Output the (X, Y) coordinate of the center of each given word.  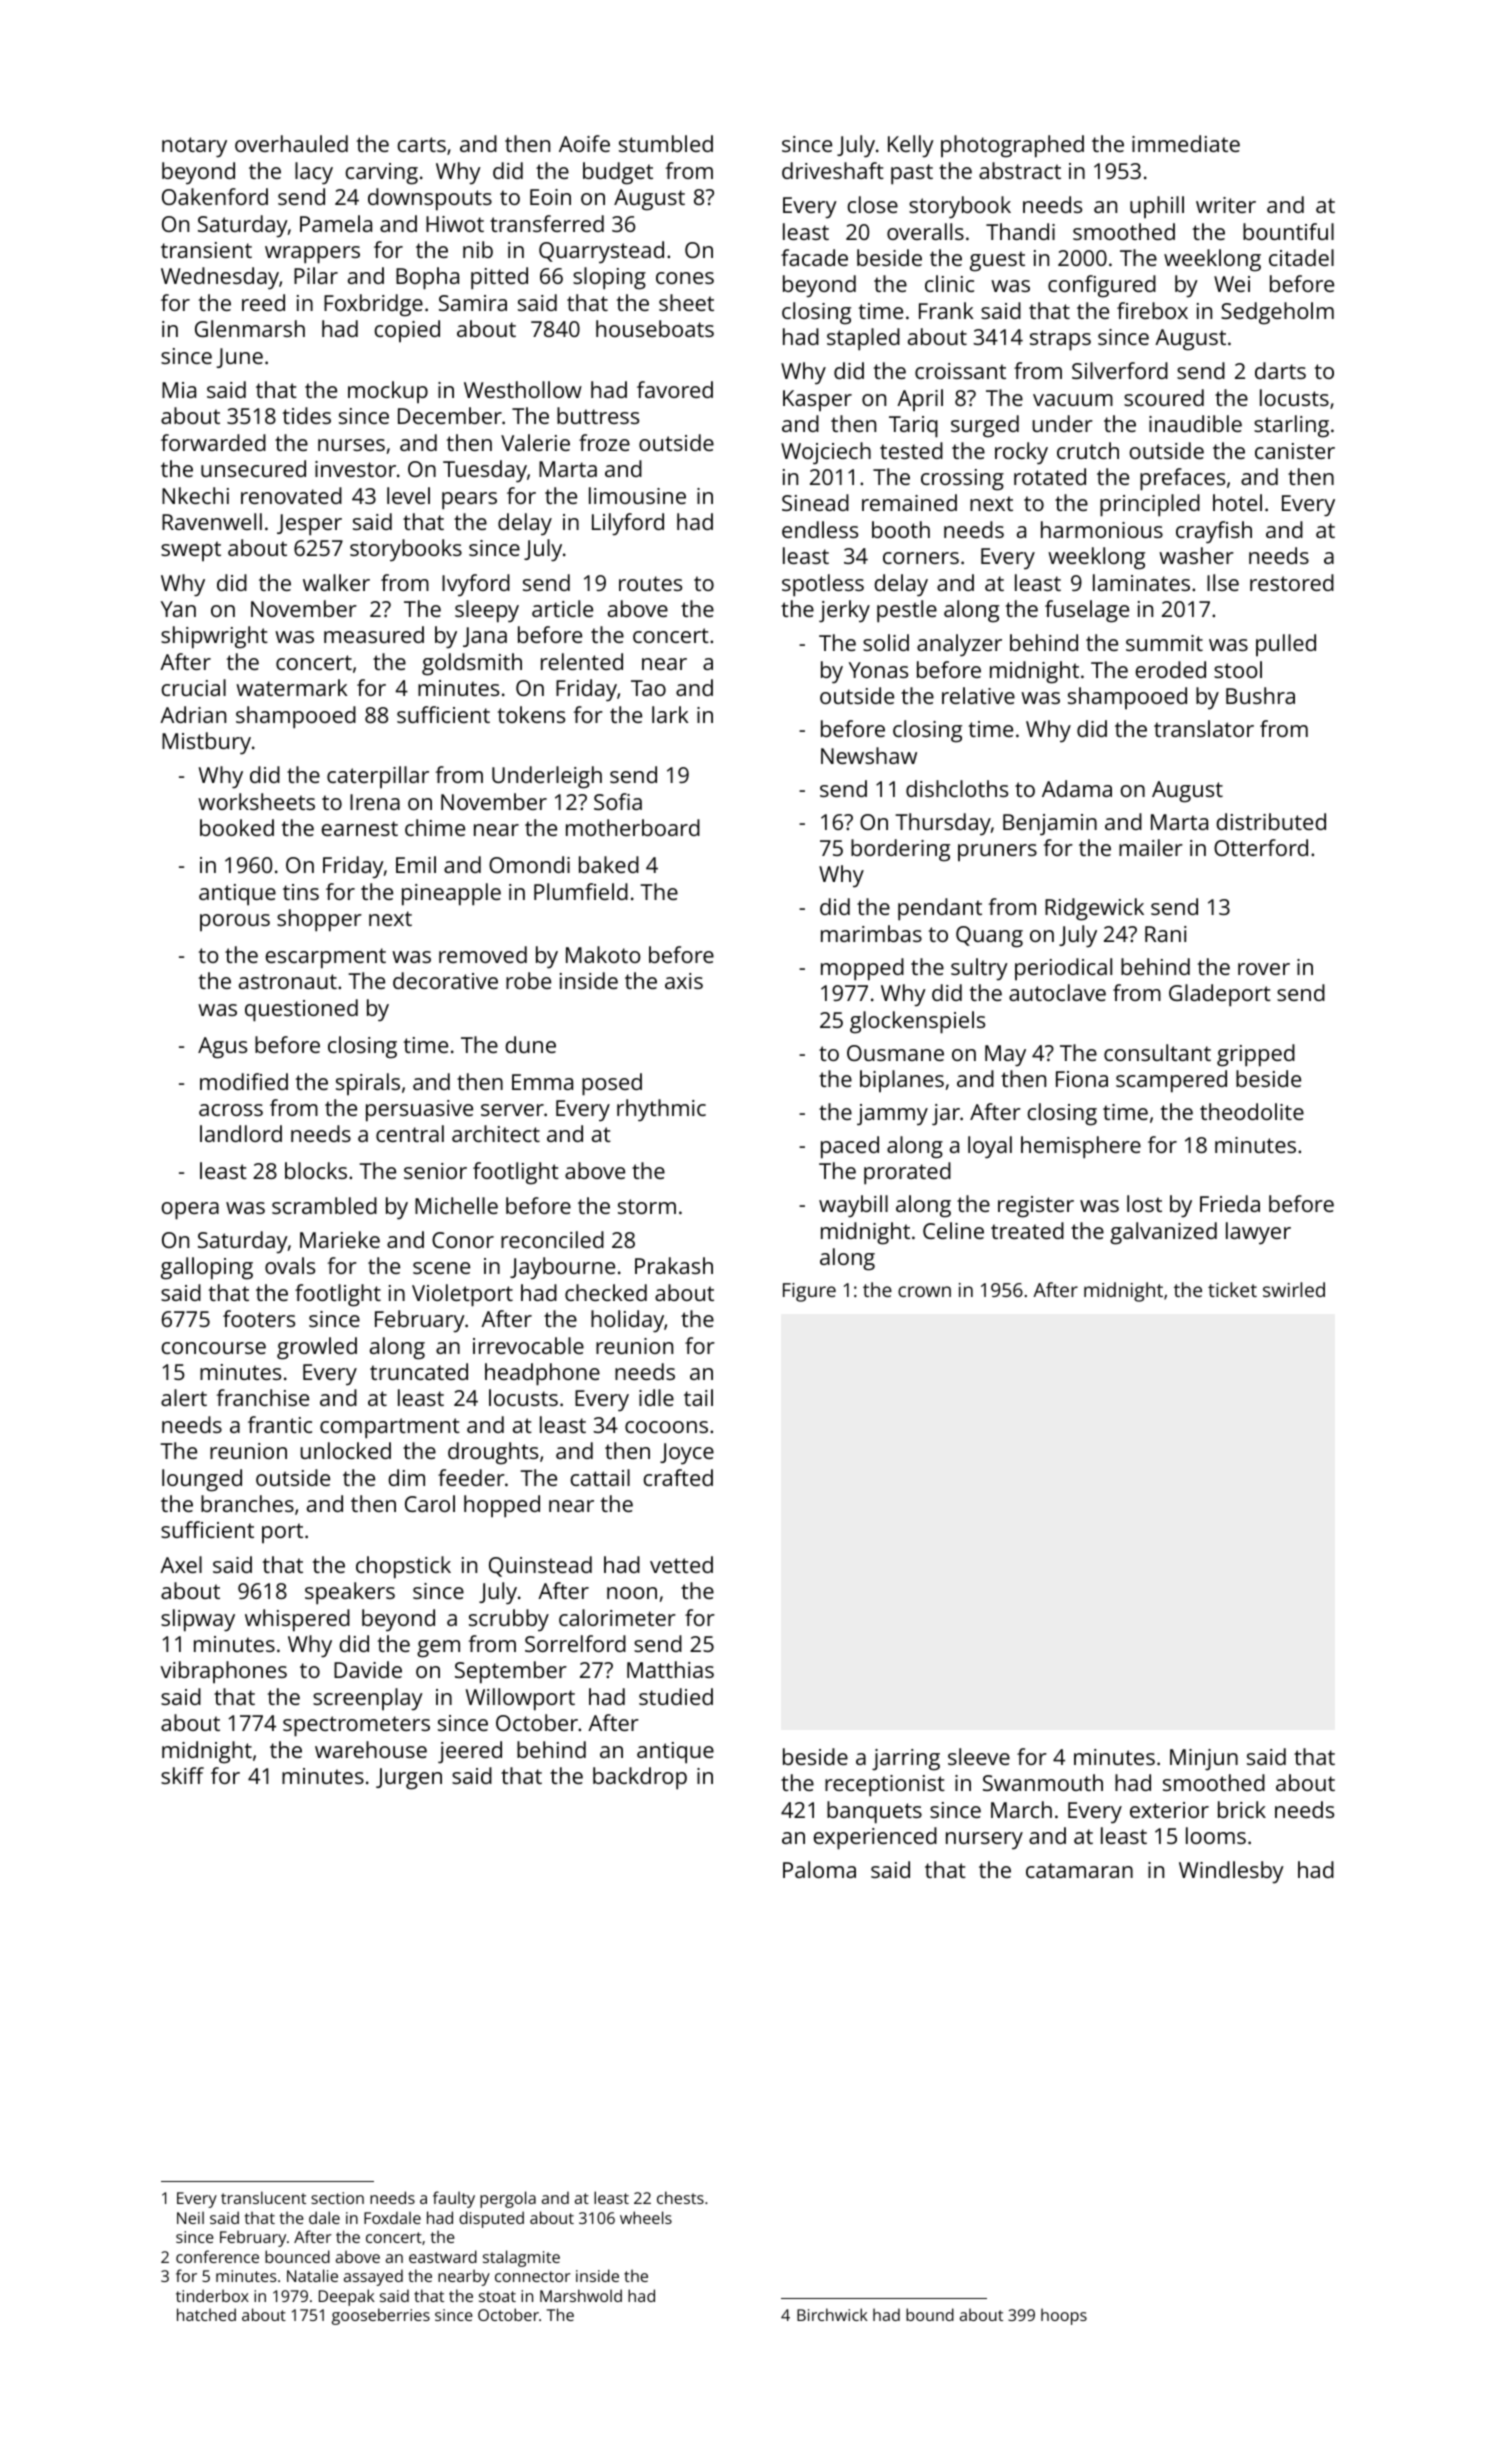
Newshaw (869, 755)
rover (1264, 969)
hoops (1064, 2316)
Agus (222, 1048)
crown (924, 1291)
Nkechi (195, 495)
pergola (508, 2199)
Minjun (1204, 1759)
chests (680, 2197)
